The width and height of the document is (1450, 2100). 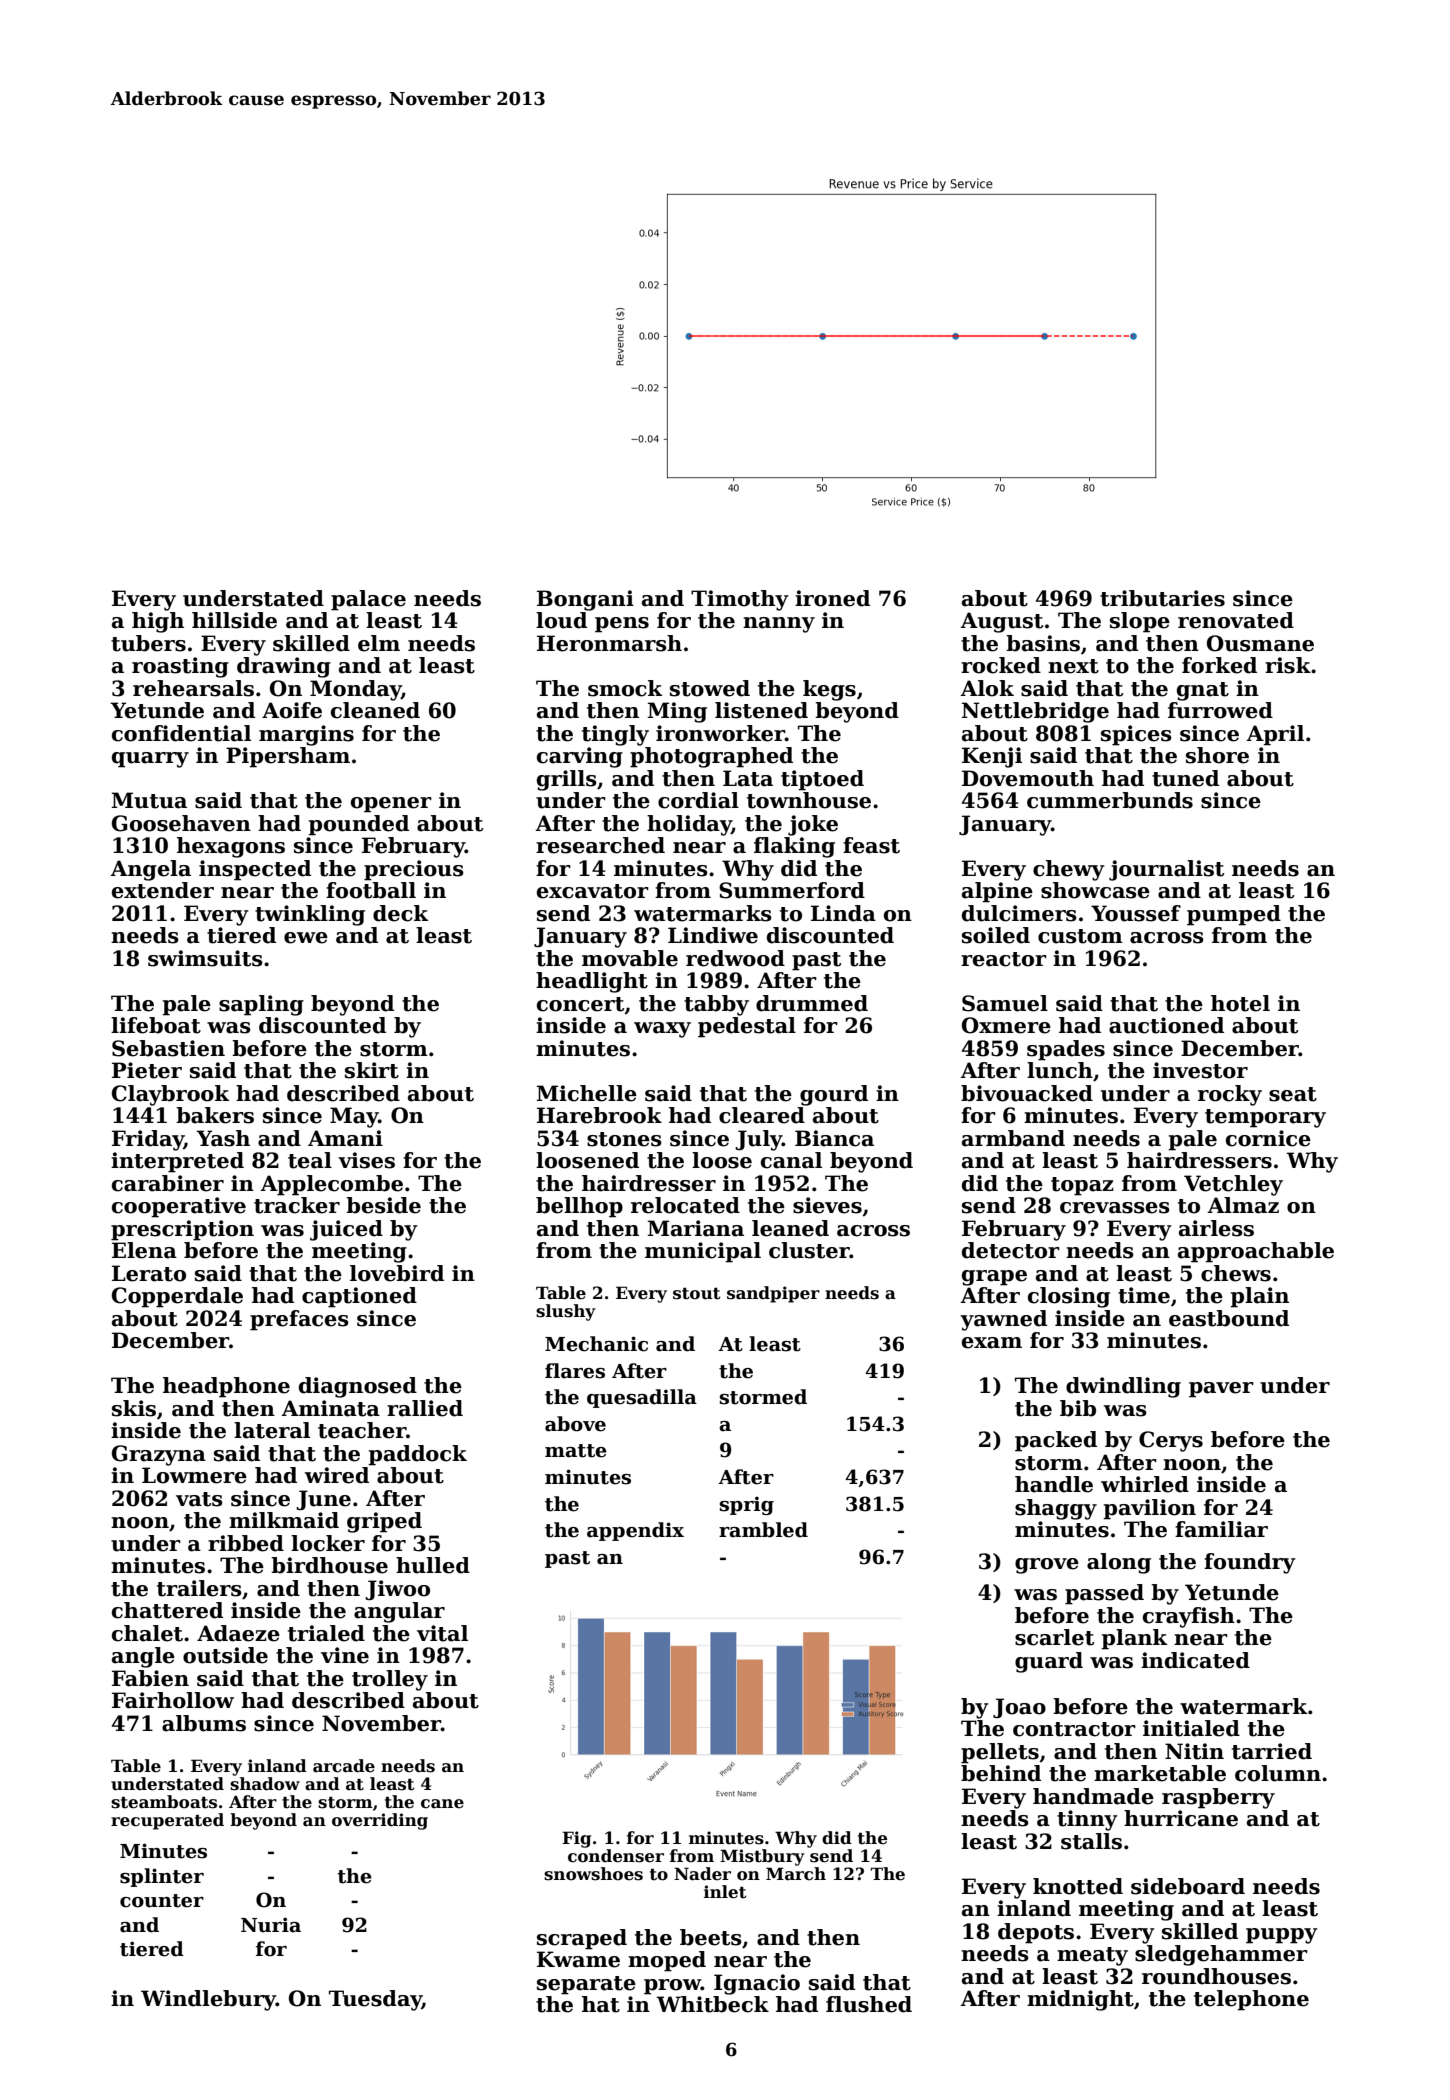 I want to click on birdhouse, so click(x=329, y=1565).
